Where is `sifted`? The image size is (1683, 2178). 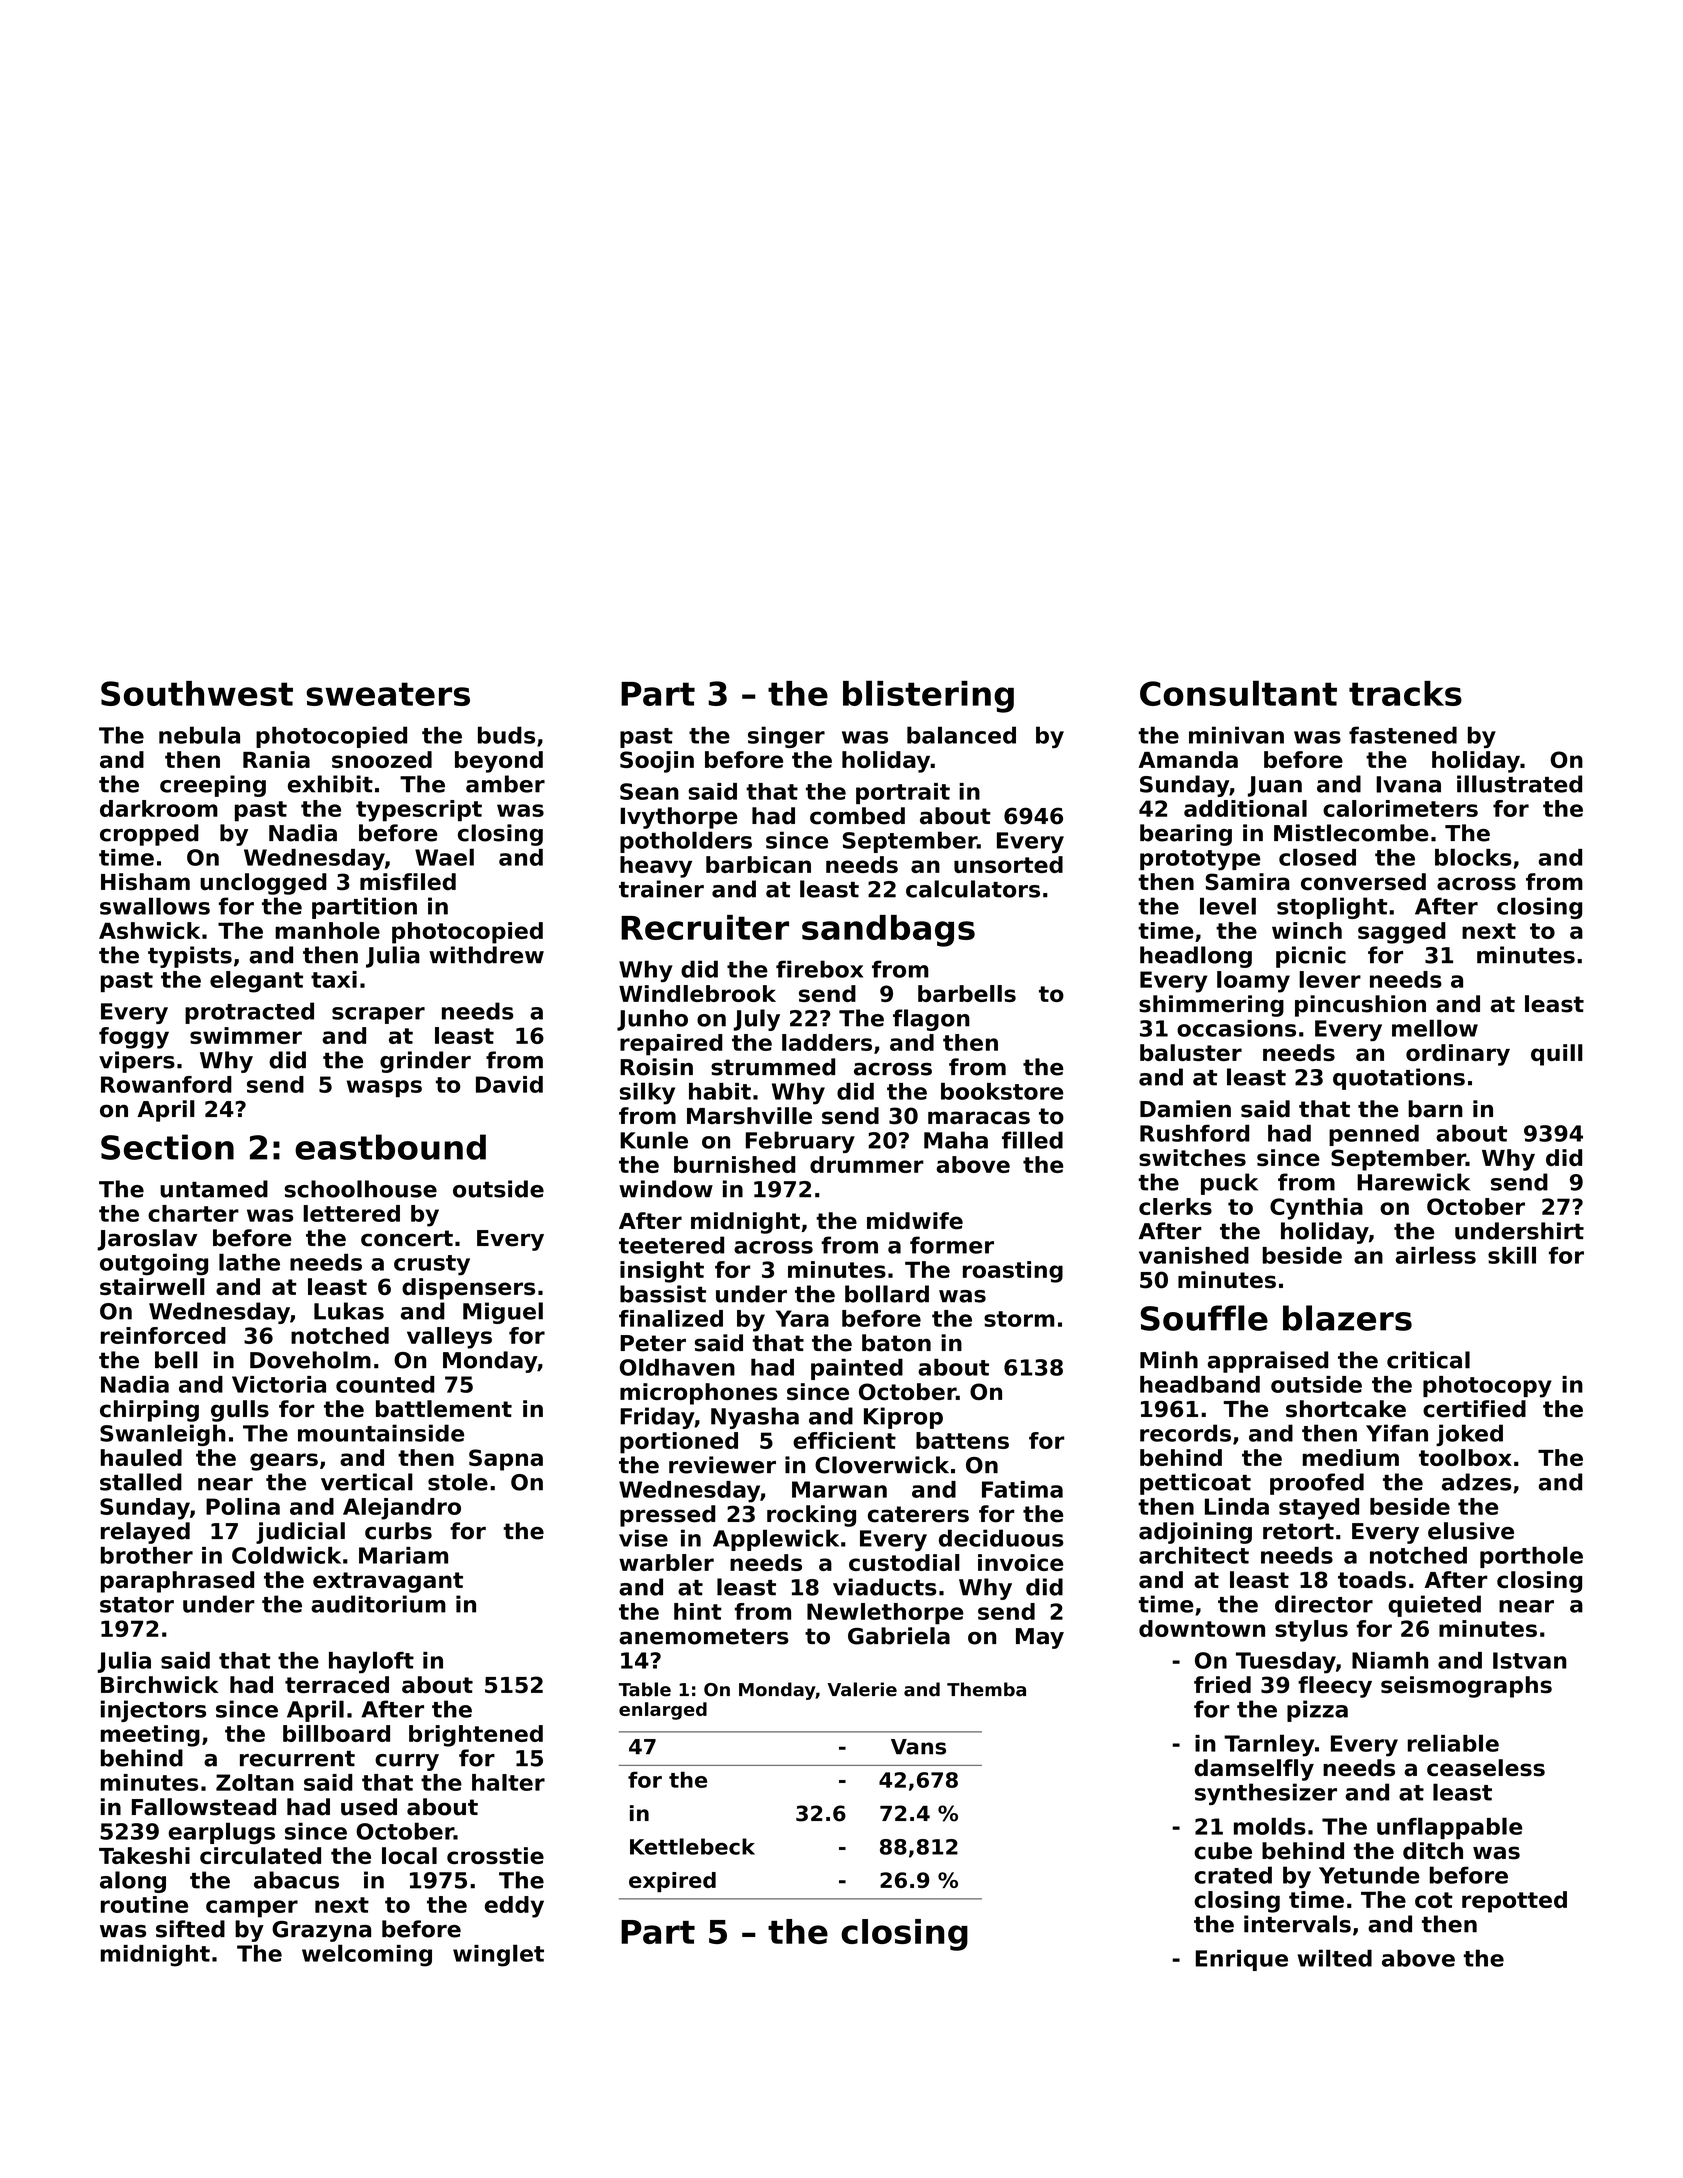
sifted is located at coordinates (190, 1929).
